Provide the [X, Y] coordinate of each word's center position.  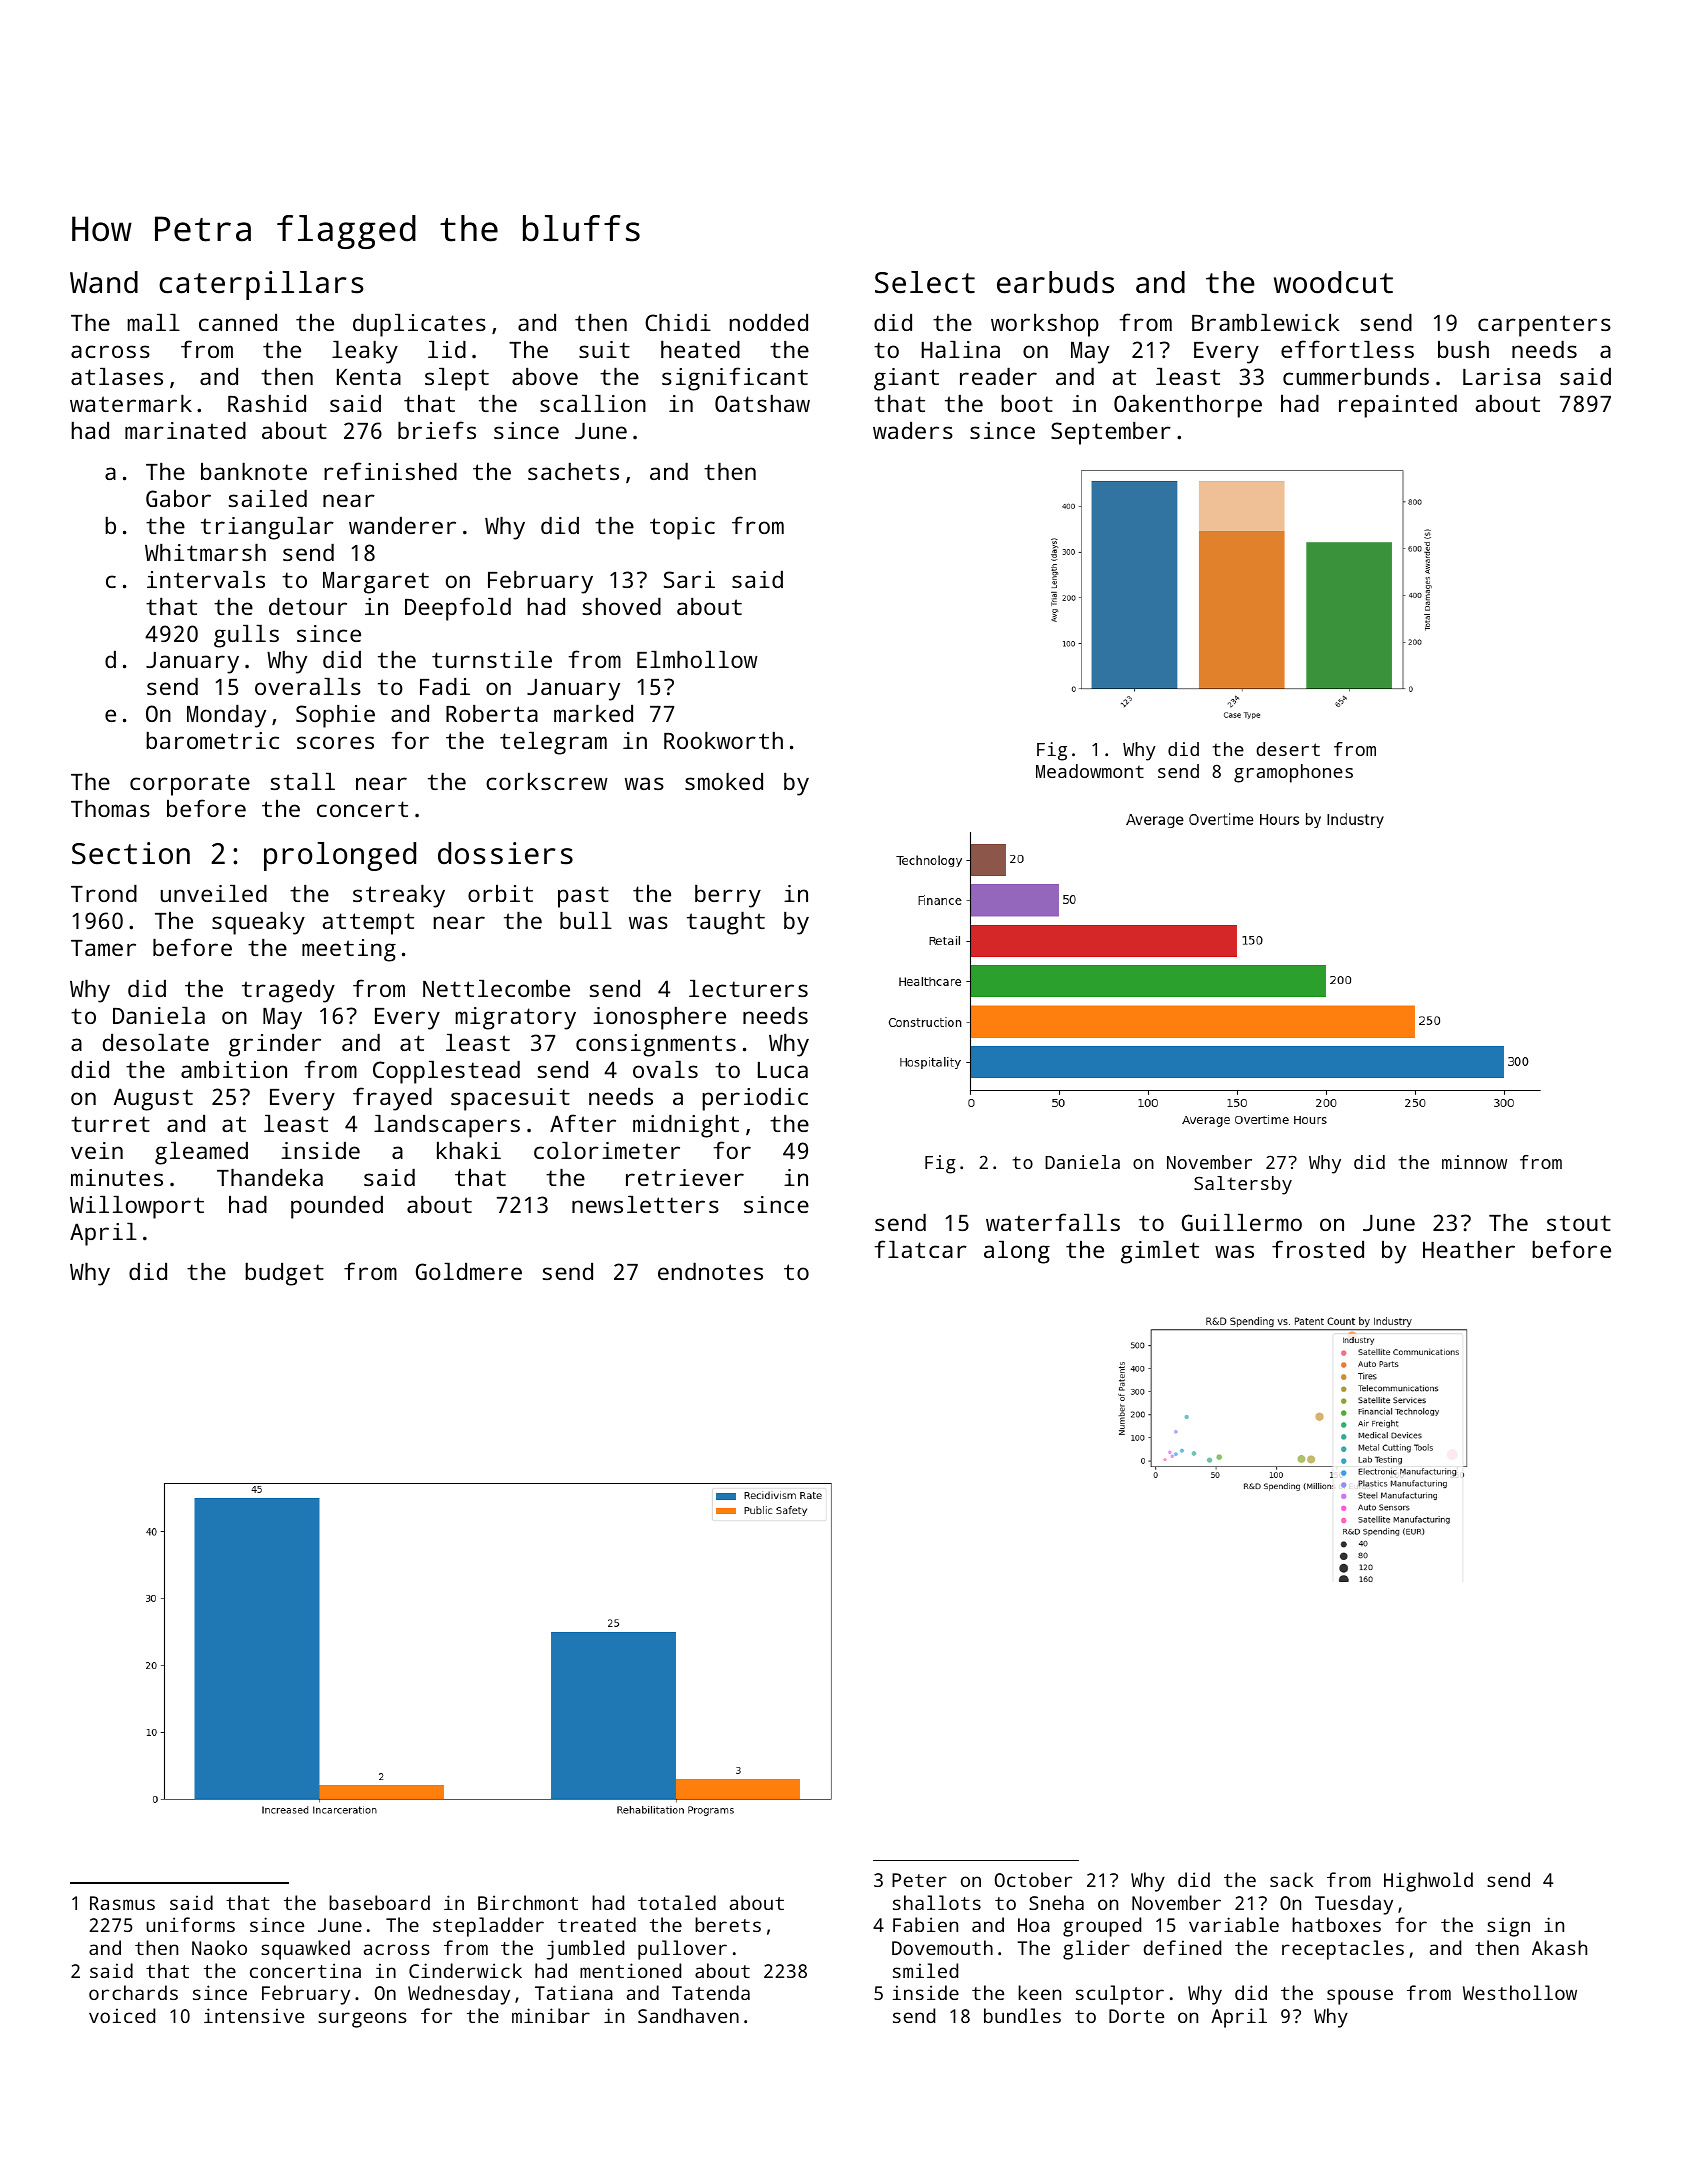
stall [302, 781]
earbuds [1055, 282]
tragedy [288, 991]
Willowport [137, 1207]
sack [1291, 1879]
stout [1579, 1223]
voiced [122, 2015]
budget [284, 1274]
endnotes [710, 1271]
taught [726, 923]
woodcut [1333, 282]
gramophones [1293, 773]
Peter [919, 1880]
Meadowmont [1090, 771]
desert [1288, 749]
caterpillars [261, 285]
